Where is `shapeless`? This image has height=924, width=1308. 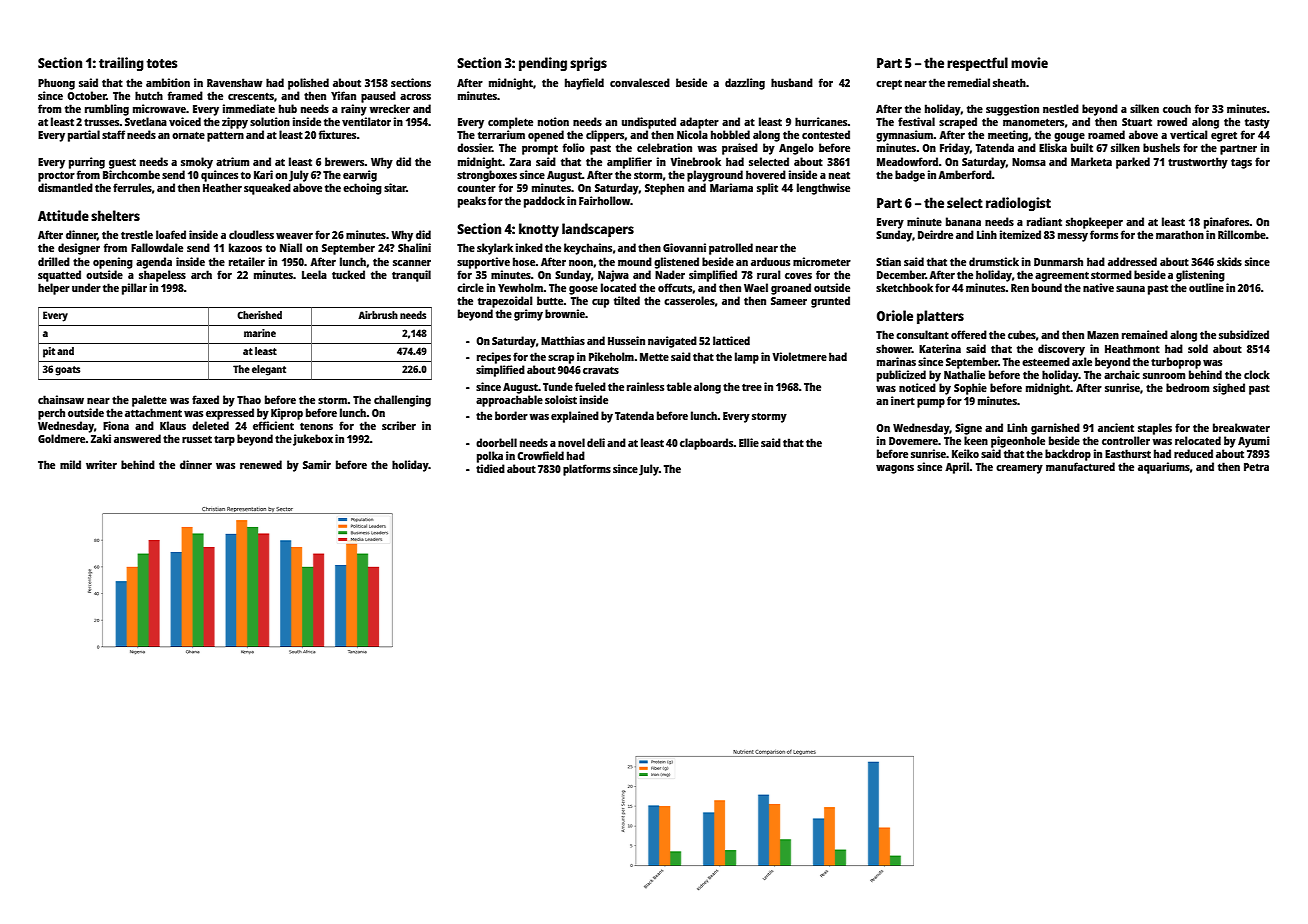 shapeless is located at coordinates (162, 276).
